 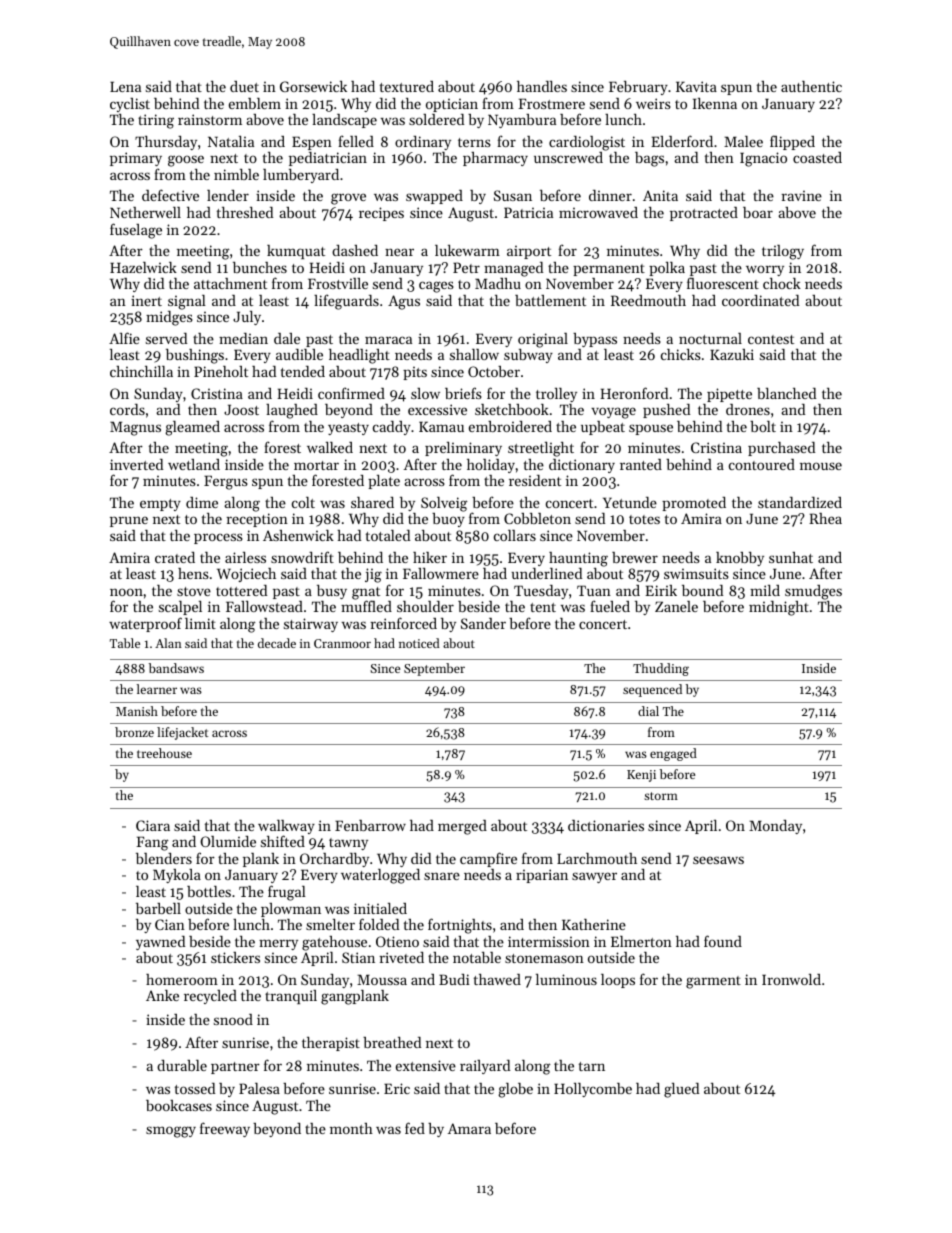 I want to click on treehouse, so click(x=164, y=753).
